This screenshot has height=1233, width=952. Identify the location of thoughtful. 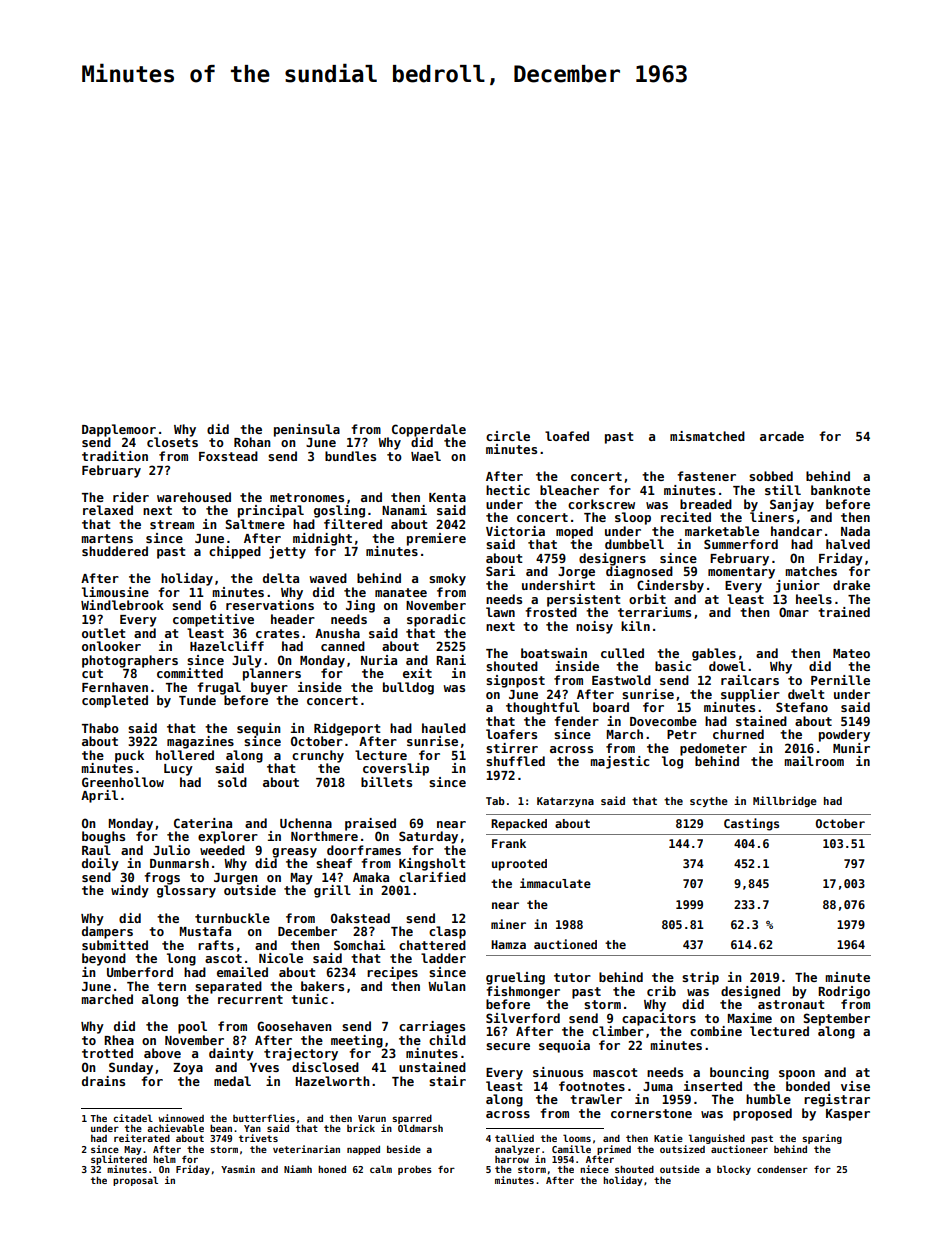
(543, 708).
